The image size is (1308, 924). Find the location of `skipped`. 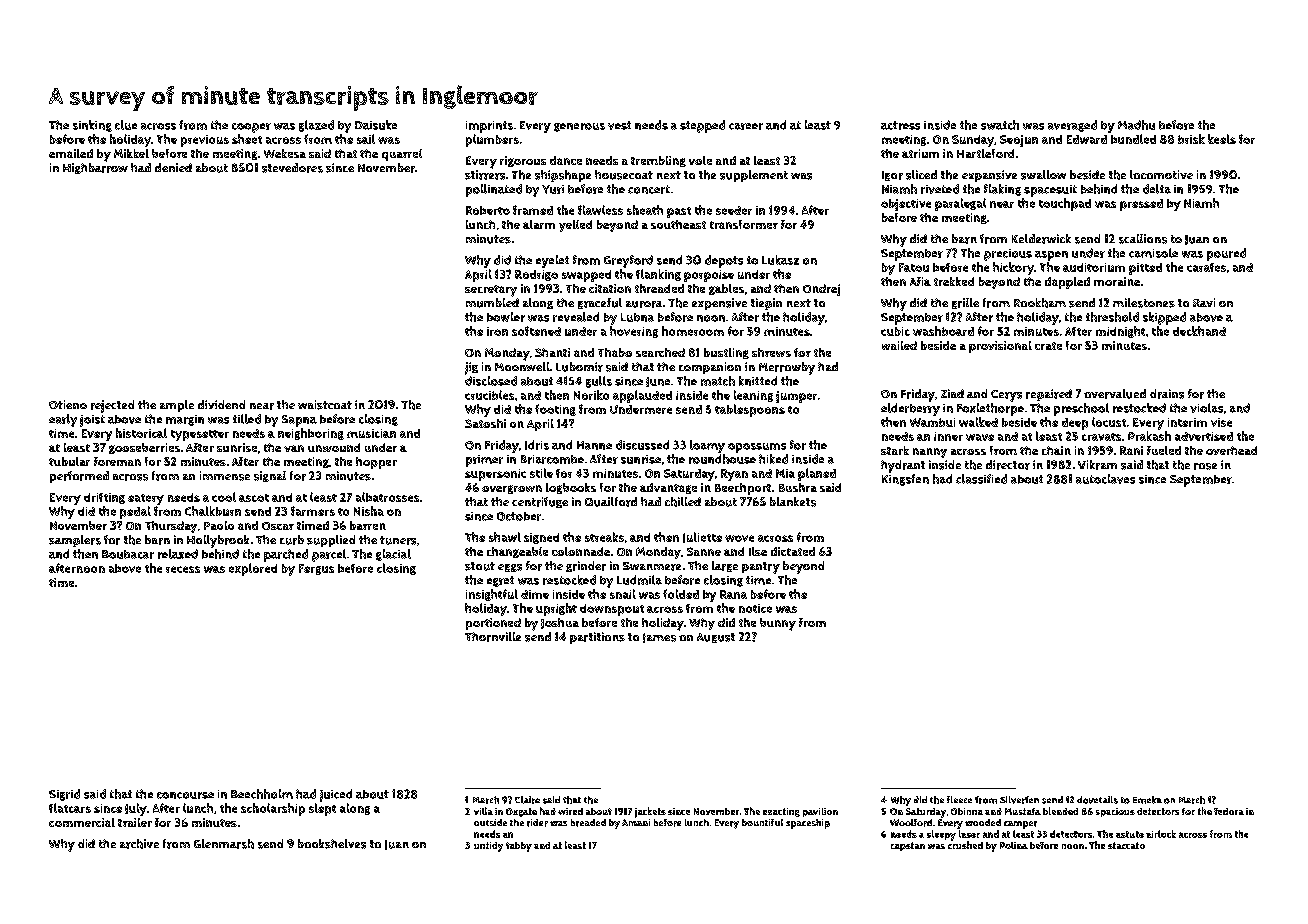

skipped is located at coordinates (1164, 318).
